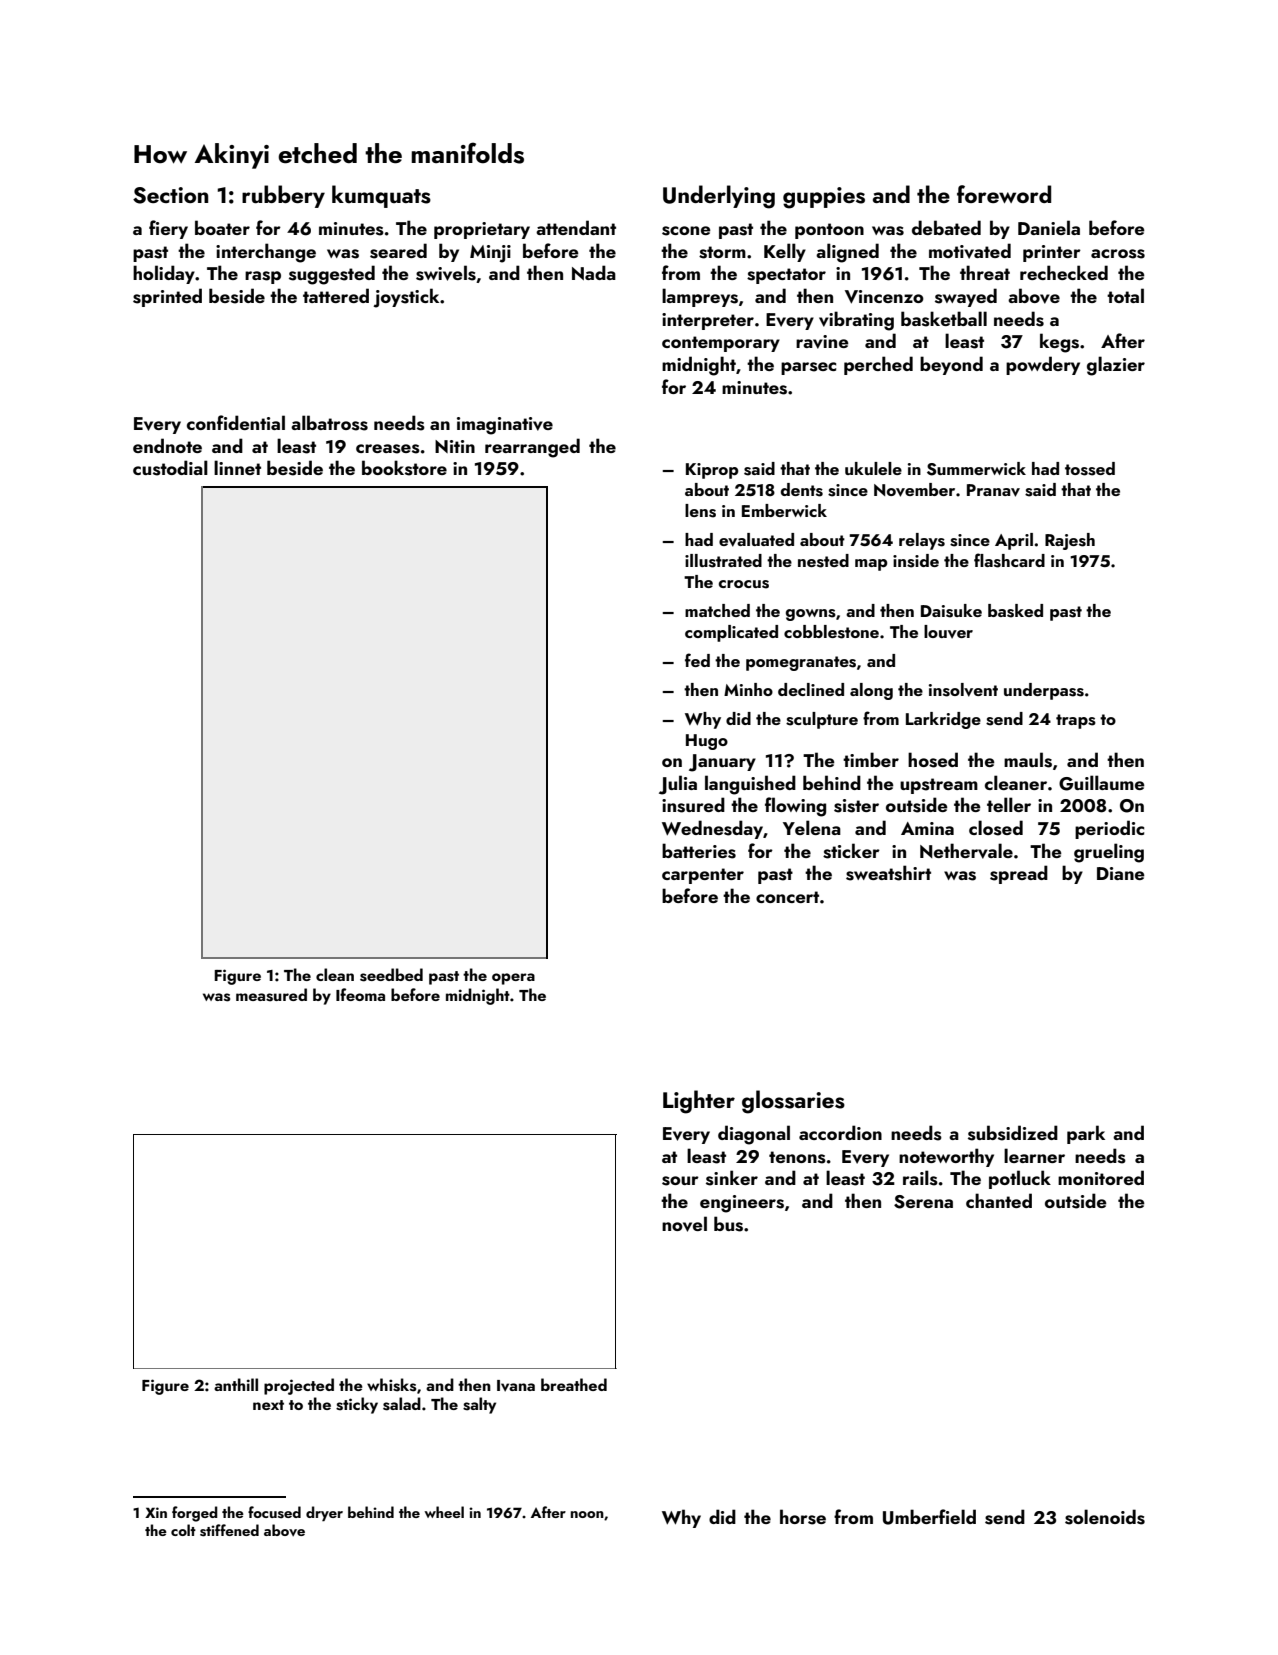 The height and width of the screenshot is (1655, 1278). What do you see at coordinates (271, 995) in the screenshot?
I see `measured` at bounding box center [271, 995].
